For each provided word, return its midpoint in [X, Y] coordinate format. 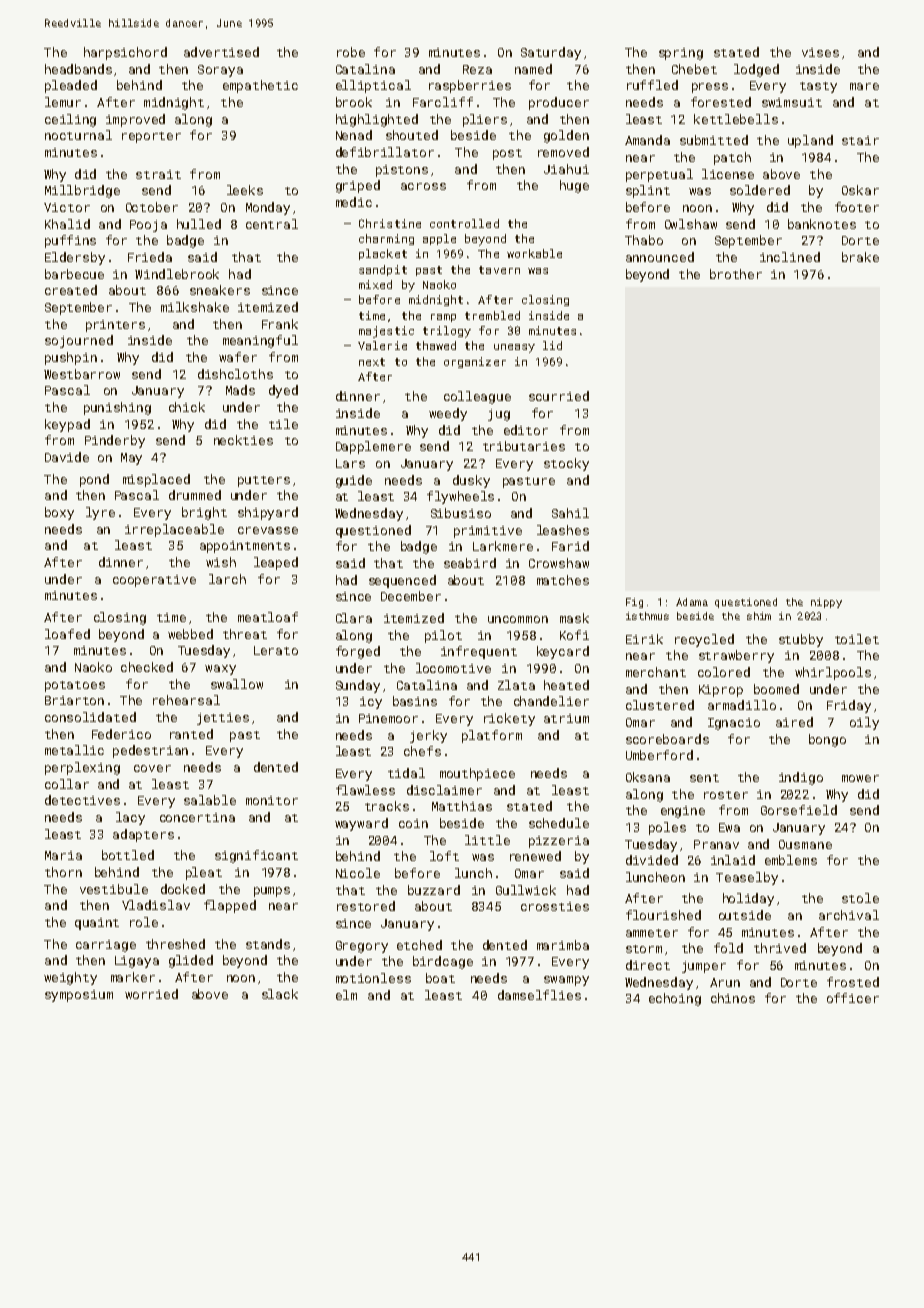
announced [660, 257]
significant [256, 856]
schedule [559, 823]
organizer [475, 362]
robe [351, 52]
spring [681, 54]
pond [94, 480]
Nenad [354, 135]
